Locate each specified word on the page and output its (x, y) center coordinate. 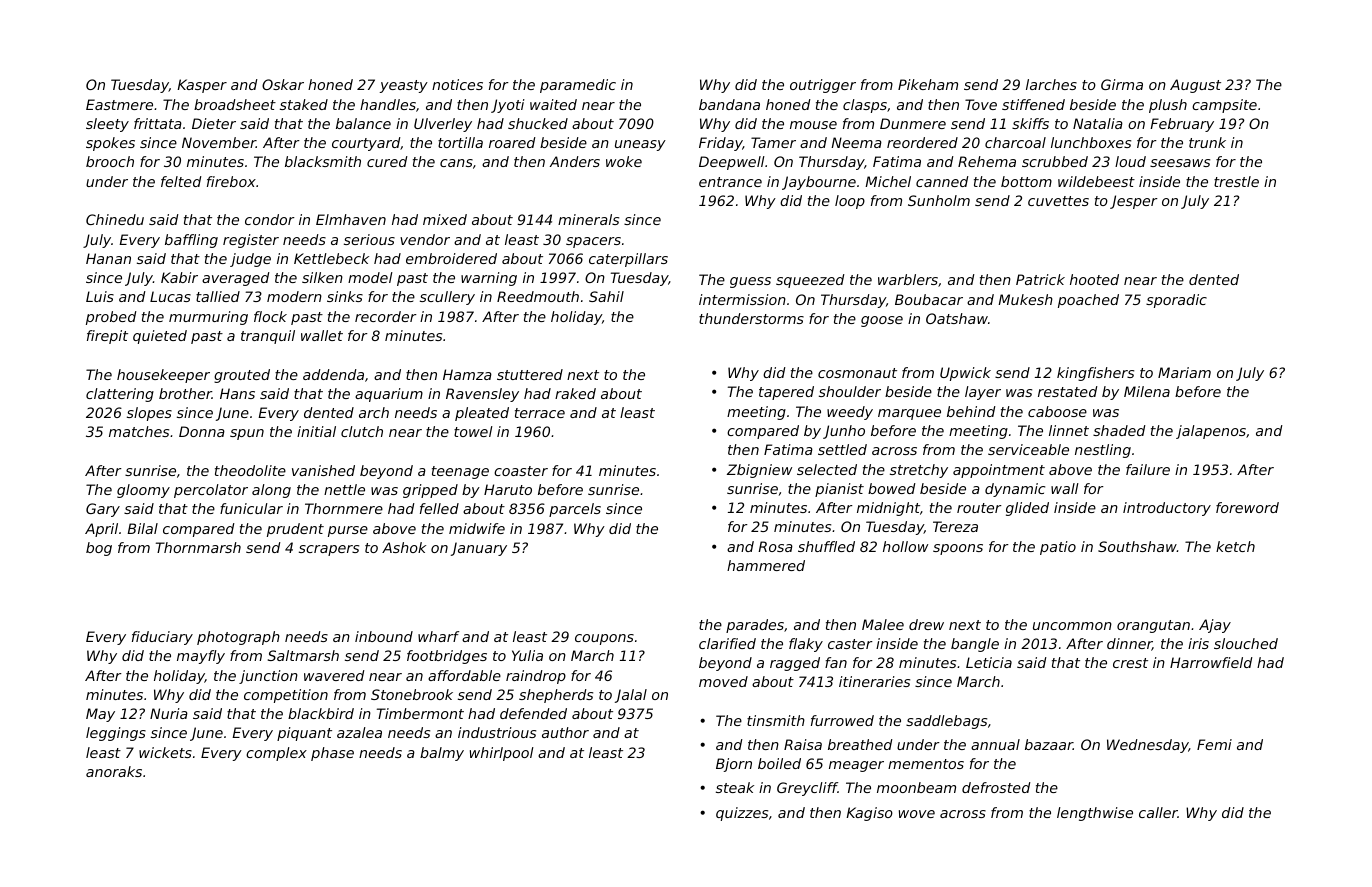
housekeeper (163, 376)
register (251, 241)
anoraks (114, 771)
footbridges (447, 657)
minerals (588, 219)
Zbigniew (759, 471)
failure (1148, 469)
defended (533, 713)
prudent (295, 530)
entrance (730, 182)
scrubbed (1055, 161)
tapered (786, 393)
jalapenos (1211, 432)
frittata (158, 123)
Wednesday (1148, 746)
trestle (1236, 181)
